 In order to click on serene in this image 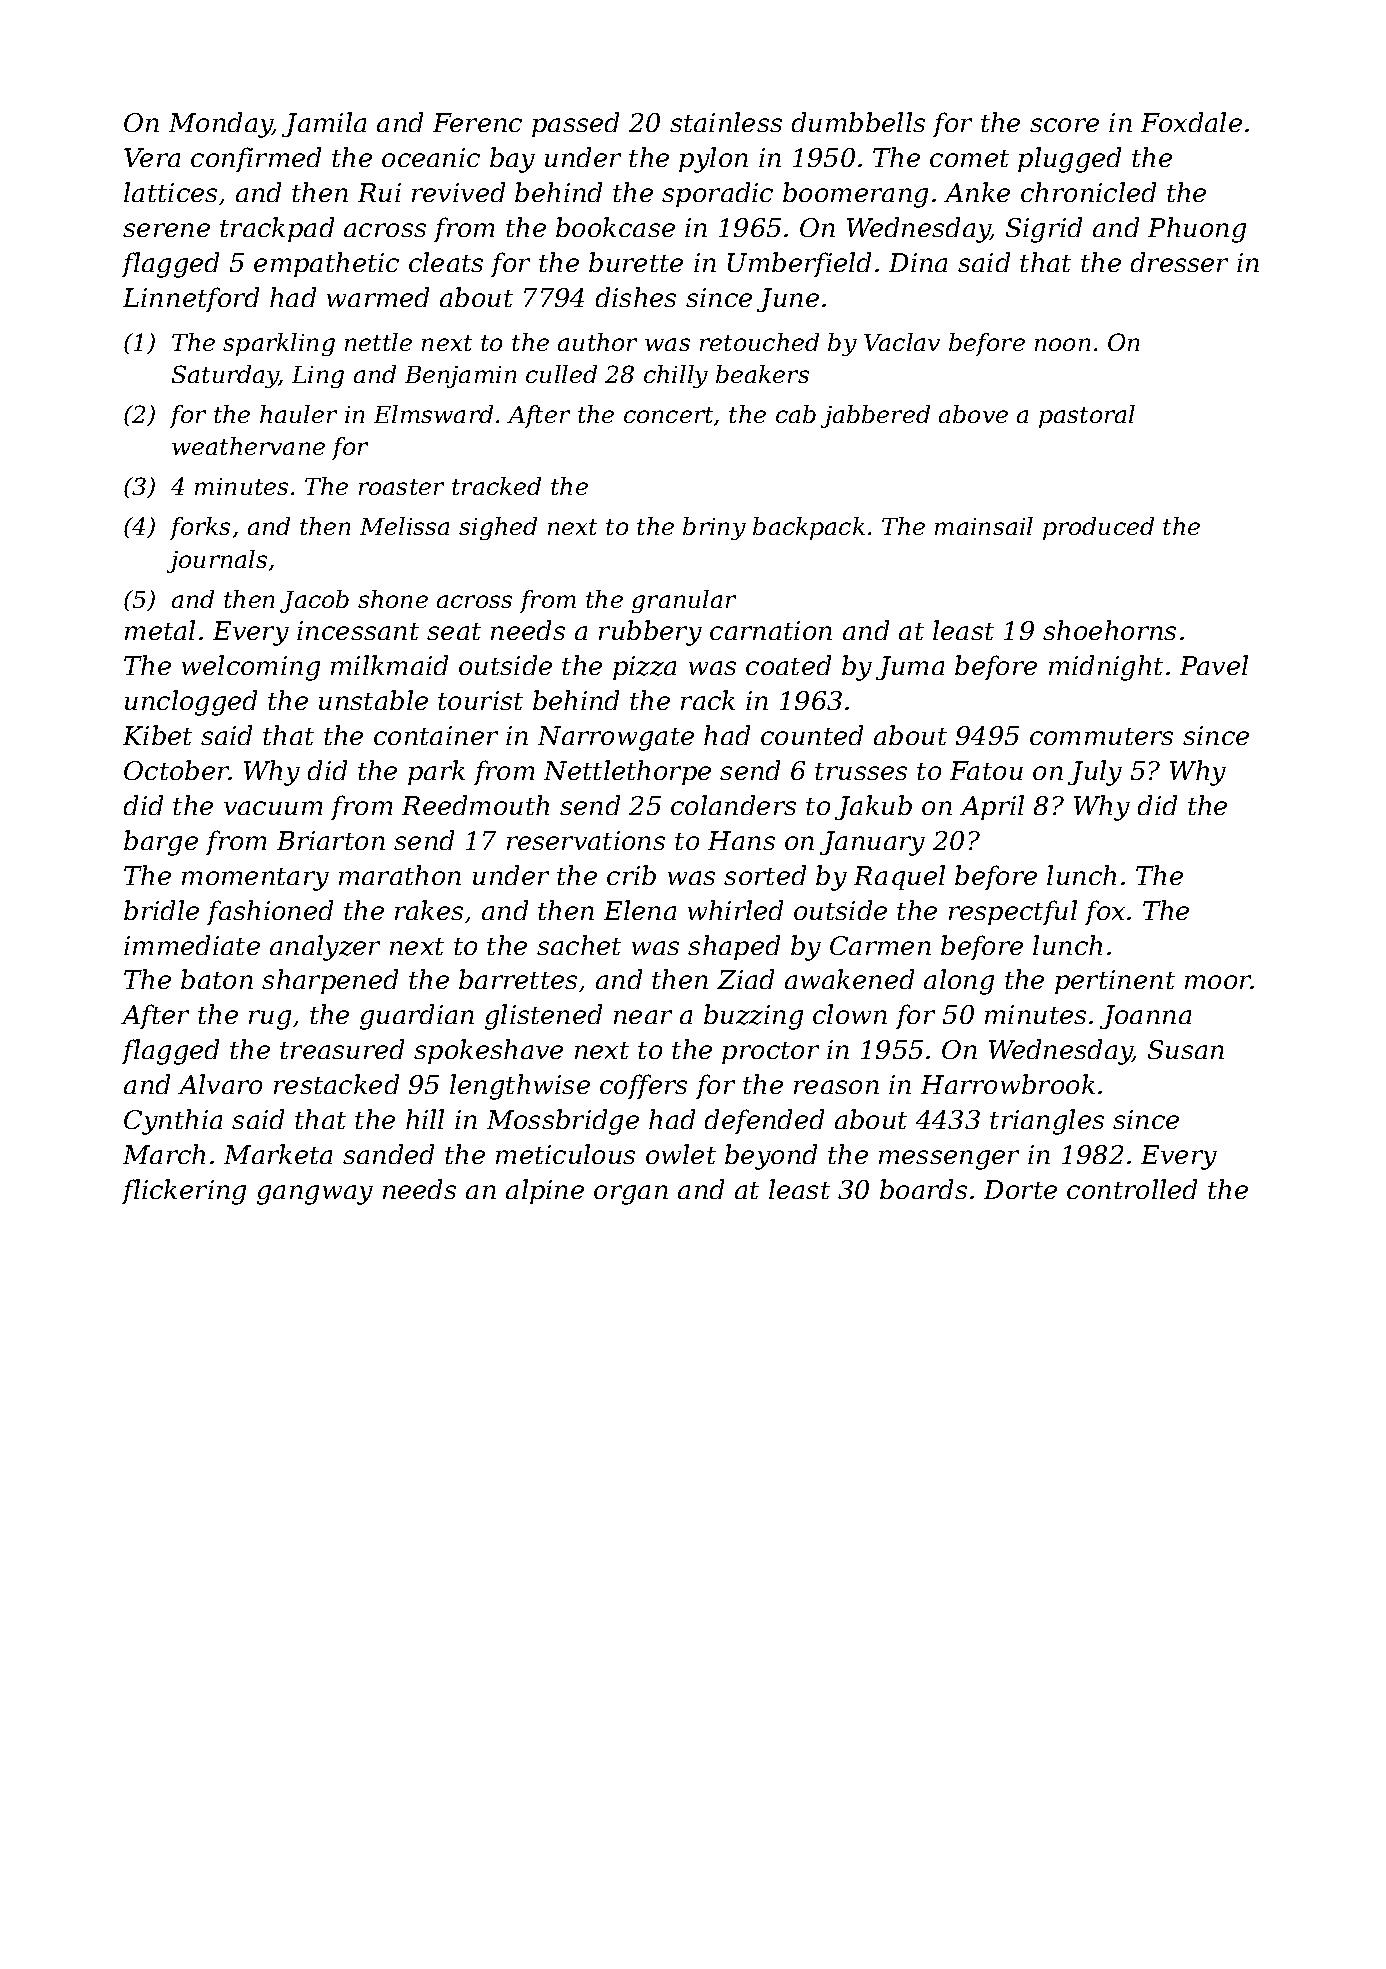, I will do `click(166, 230)`.
